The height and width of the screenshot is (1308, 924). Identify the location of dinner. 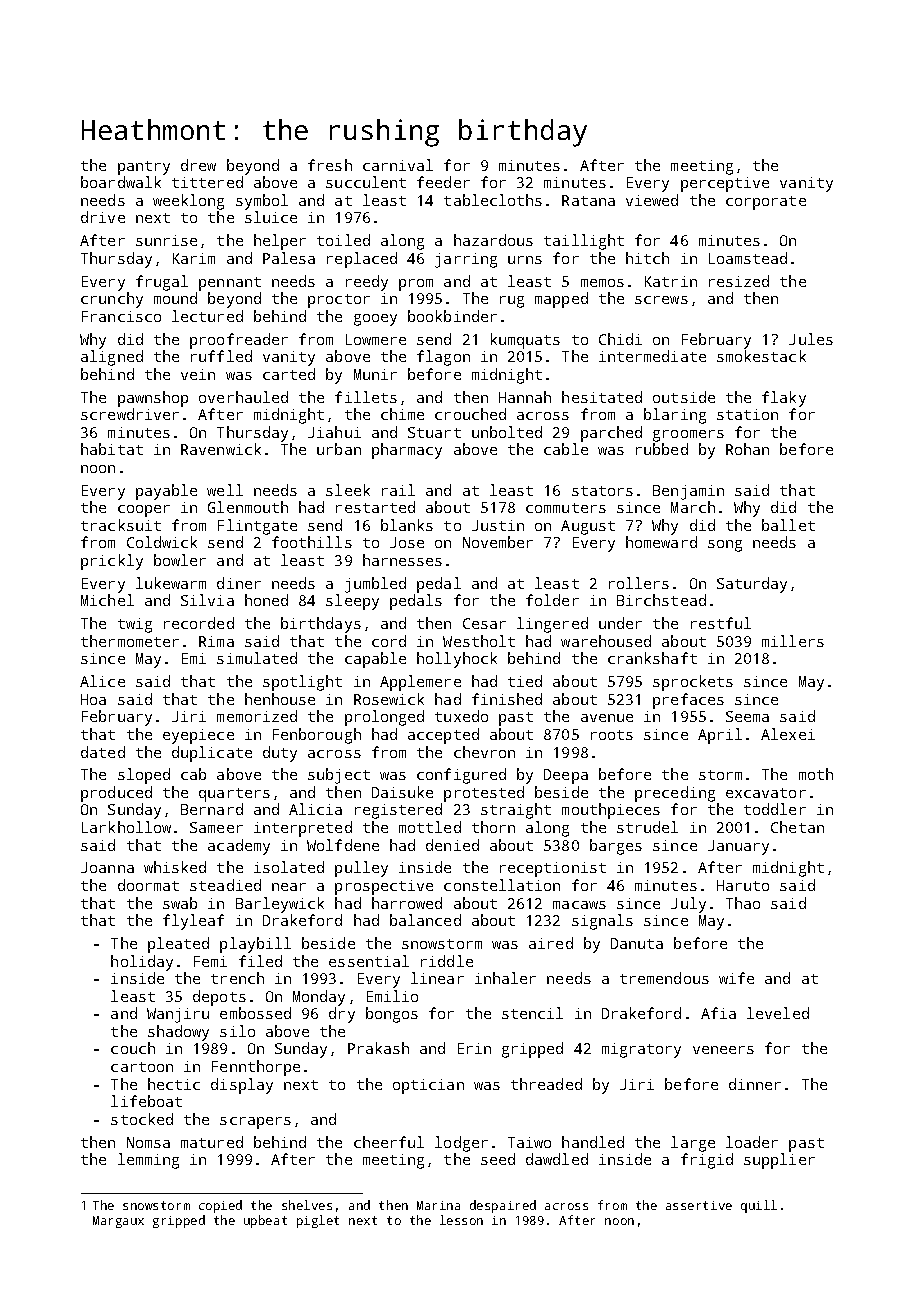
(755, 1084).
